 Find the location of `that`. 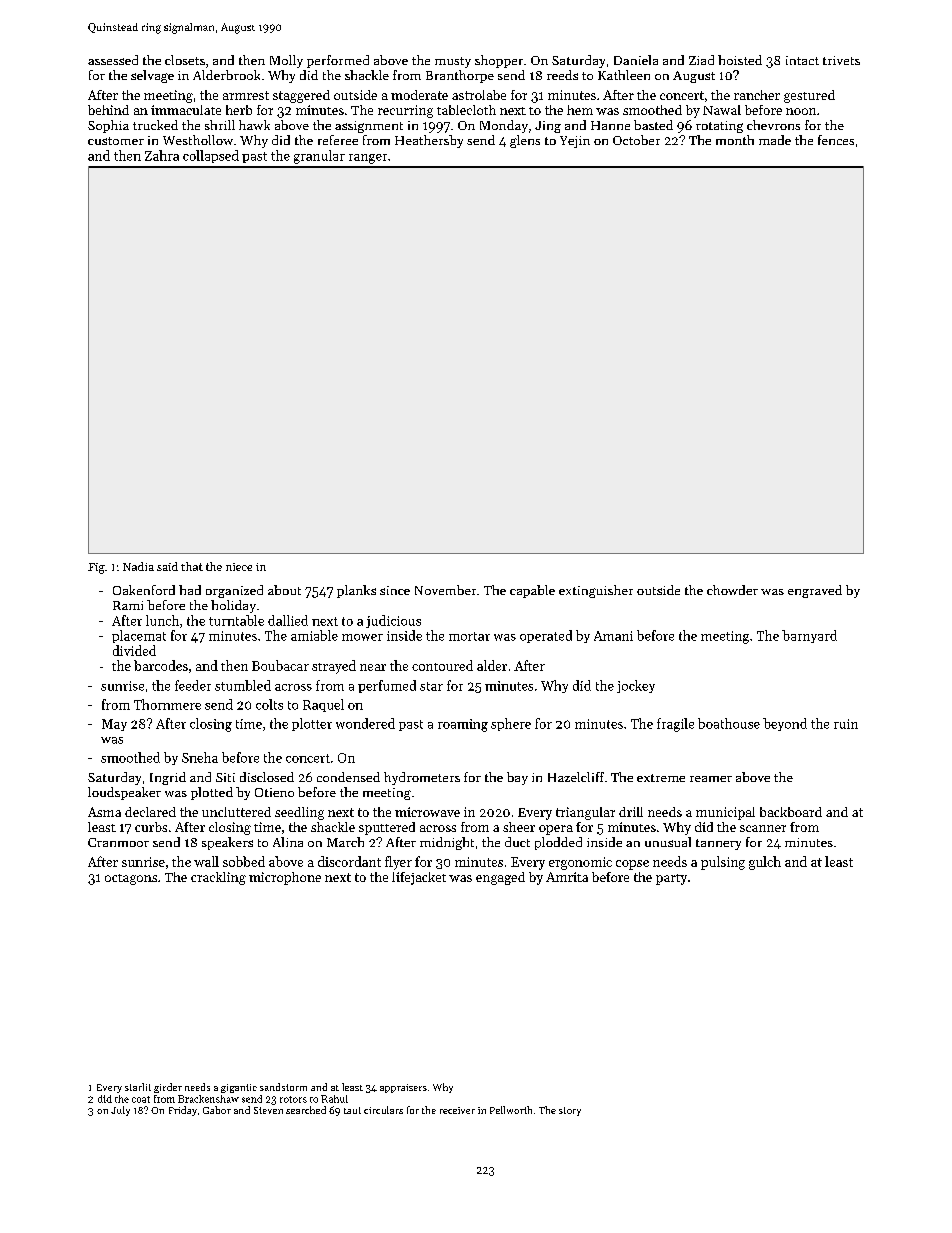

that is located at coordinates (192, 566).
